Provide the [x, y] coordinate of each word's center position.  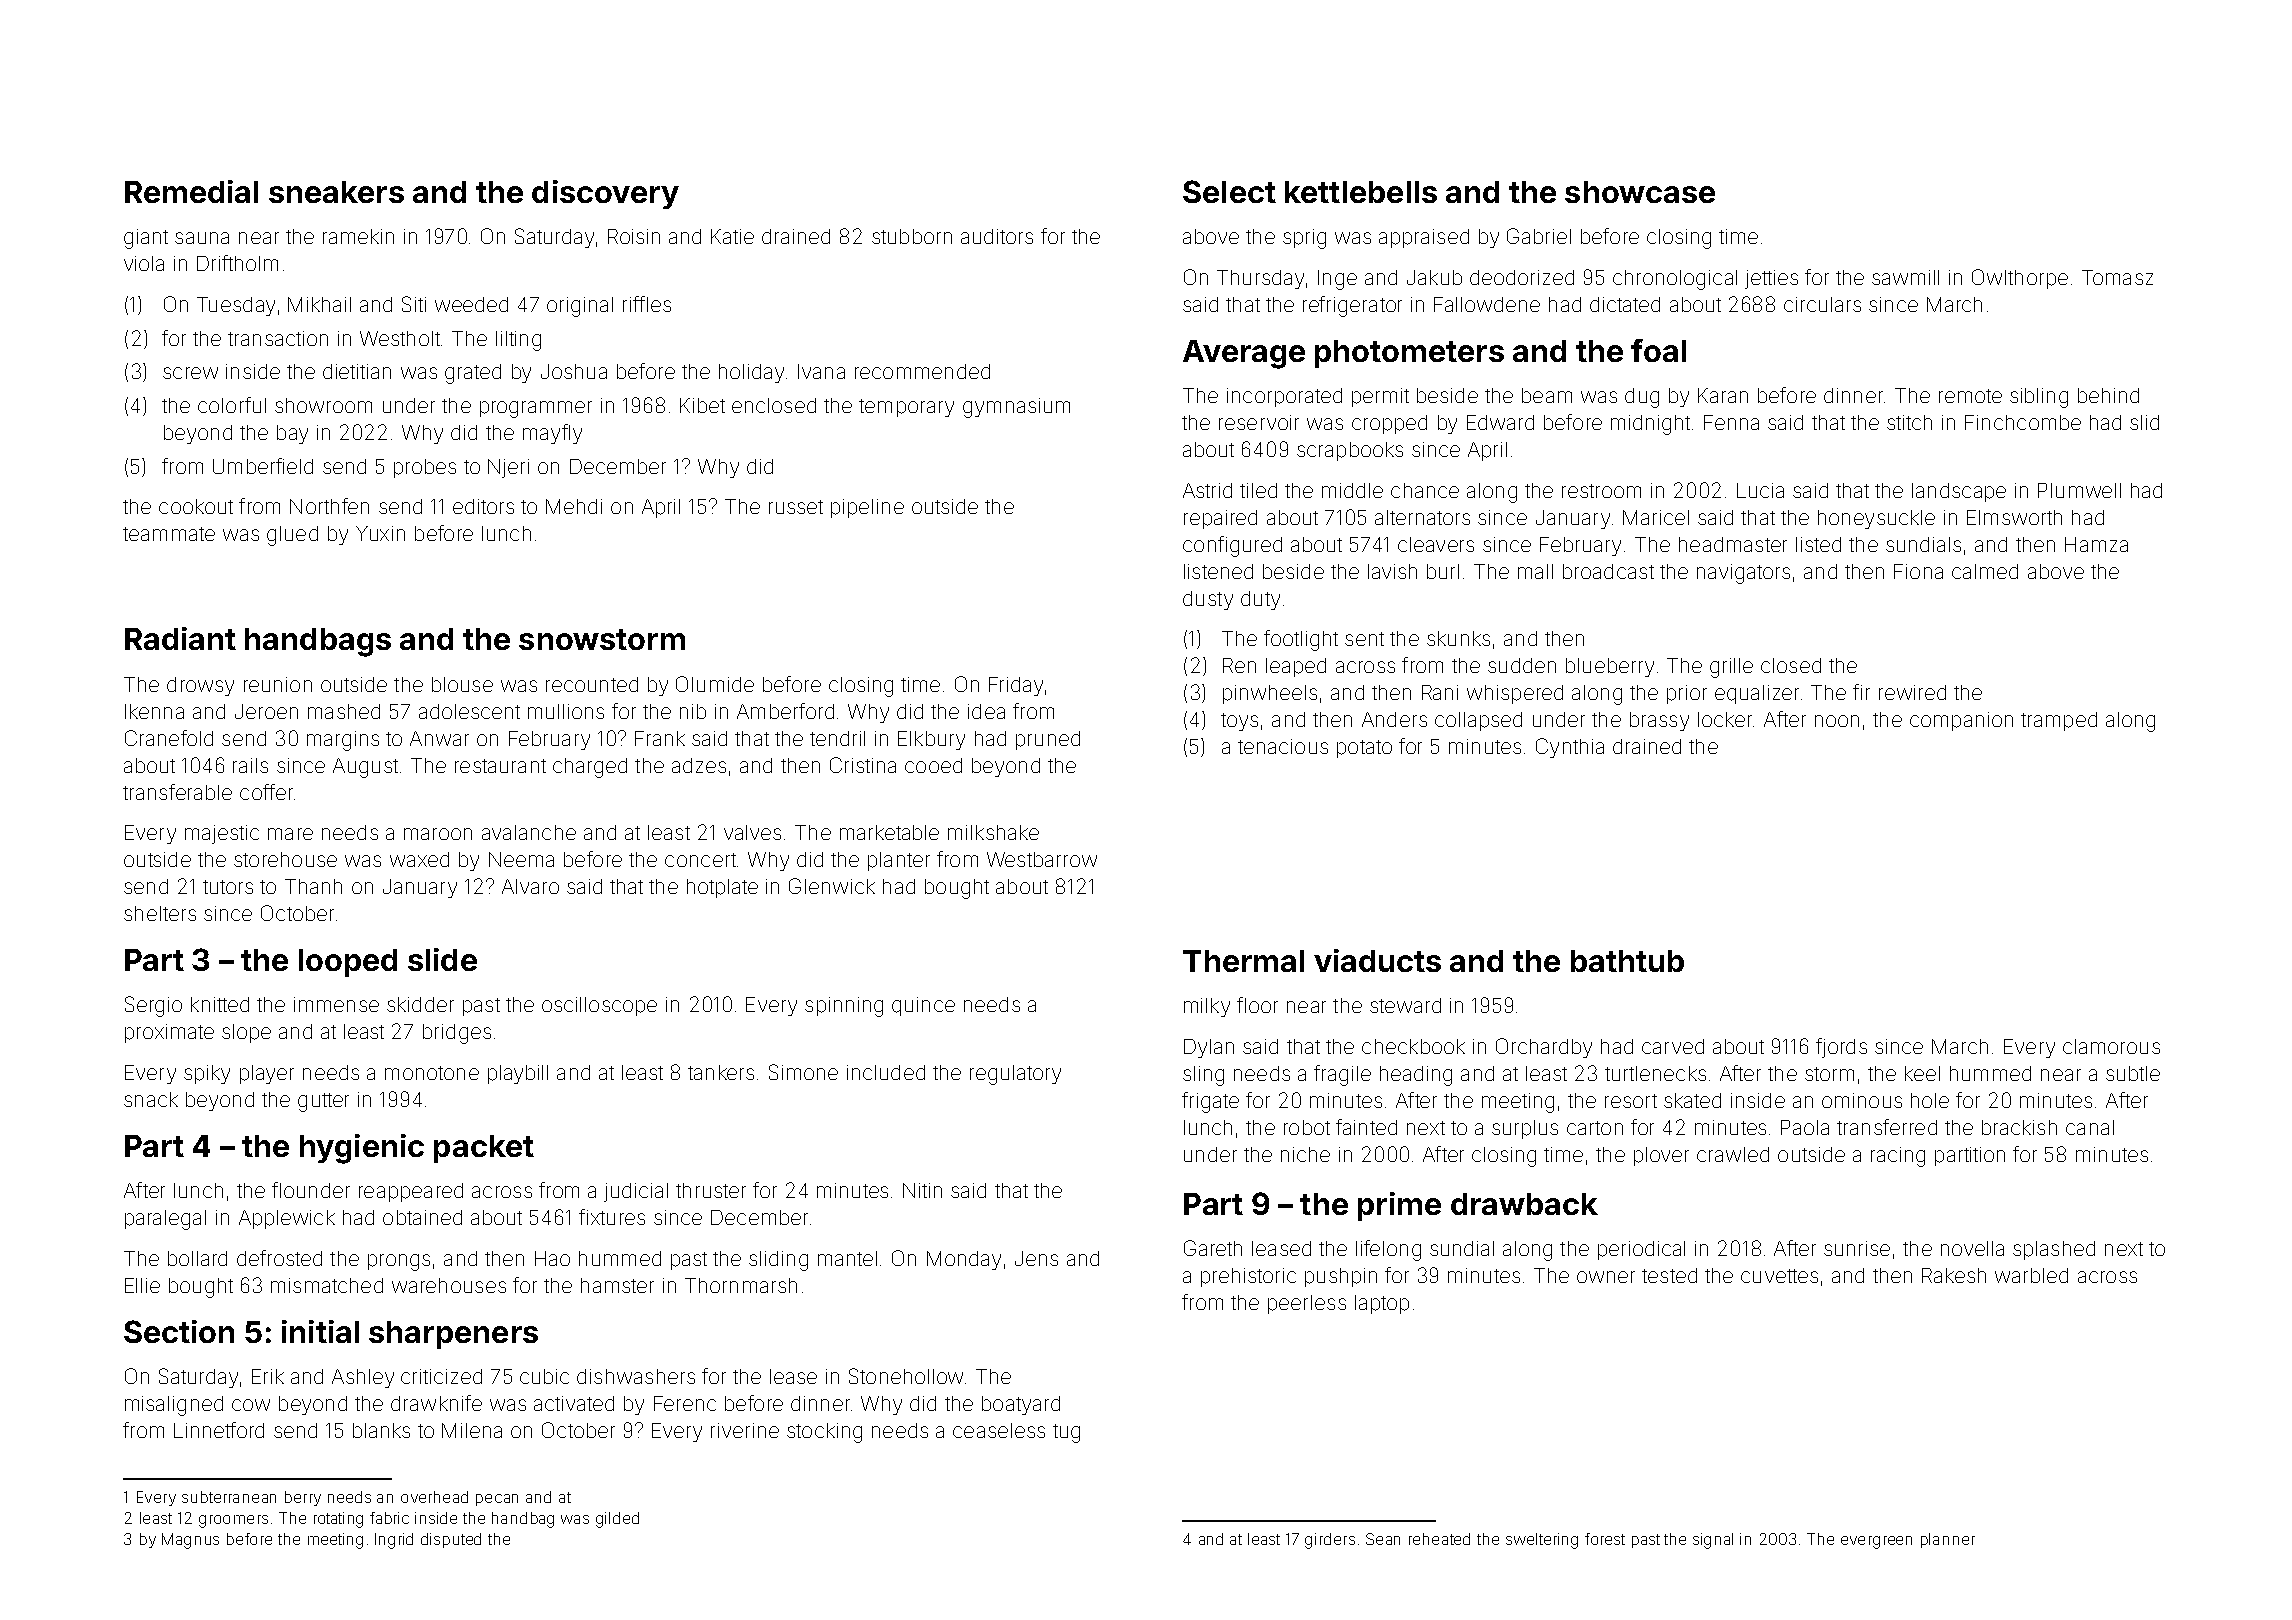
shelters [160, 913]
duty [1260, 600]
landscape [1959, 492]
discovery [605, 194]
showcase [1640, 192]
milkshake [993, 832]
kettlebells [1361, 192]
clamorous [2111, 1046]
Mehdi [574, 506]
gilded [617, 1520]
